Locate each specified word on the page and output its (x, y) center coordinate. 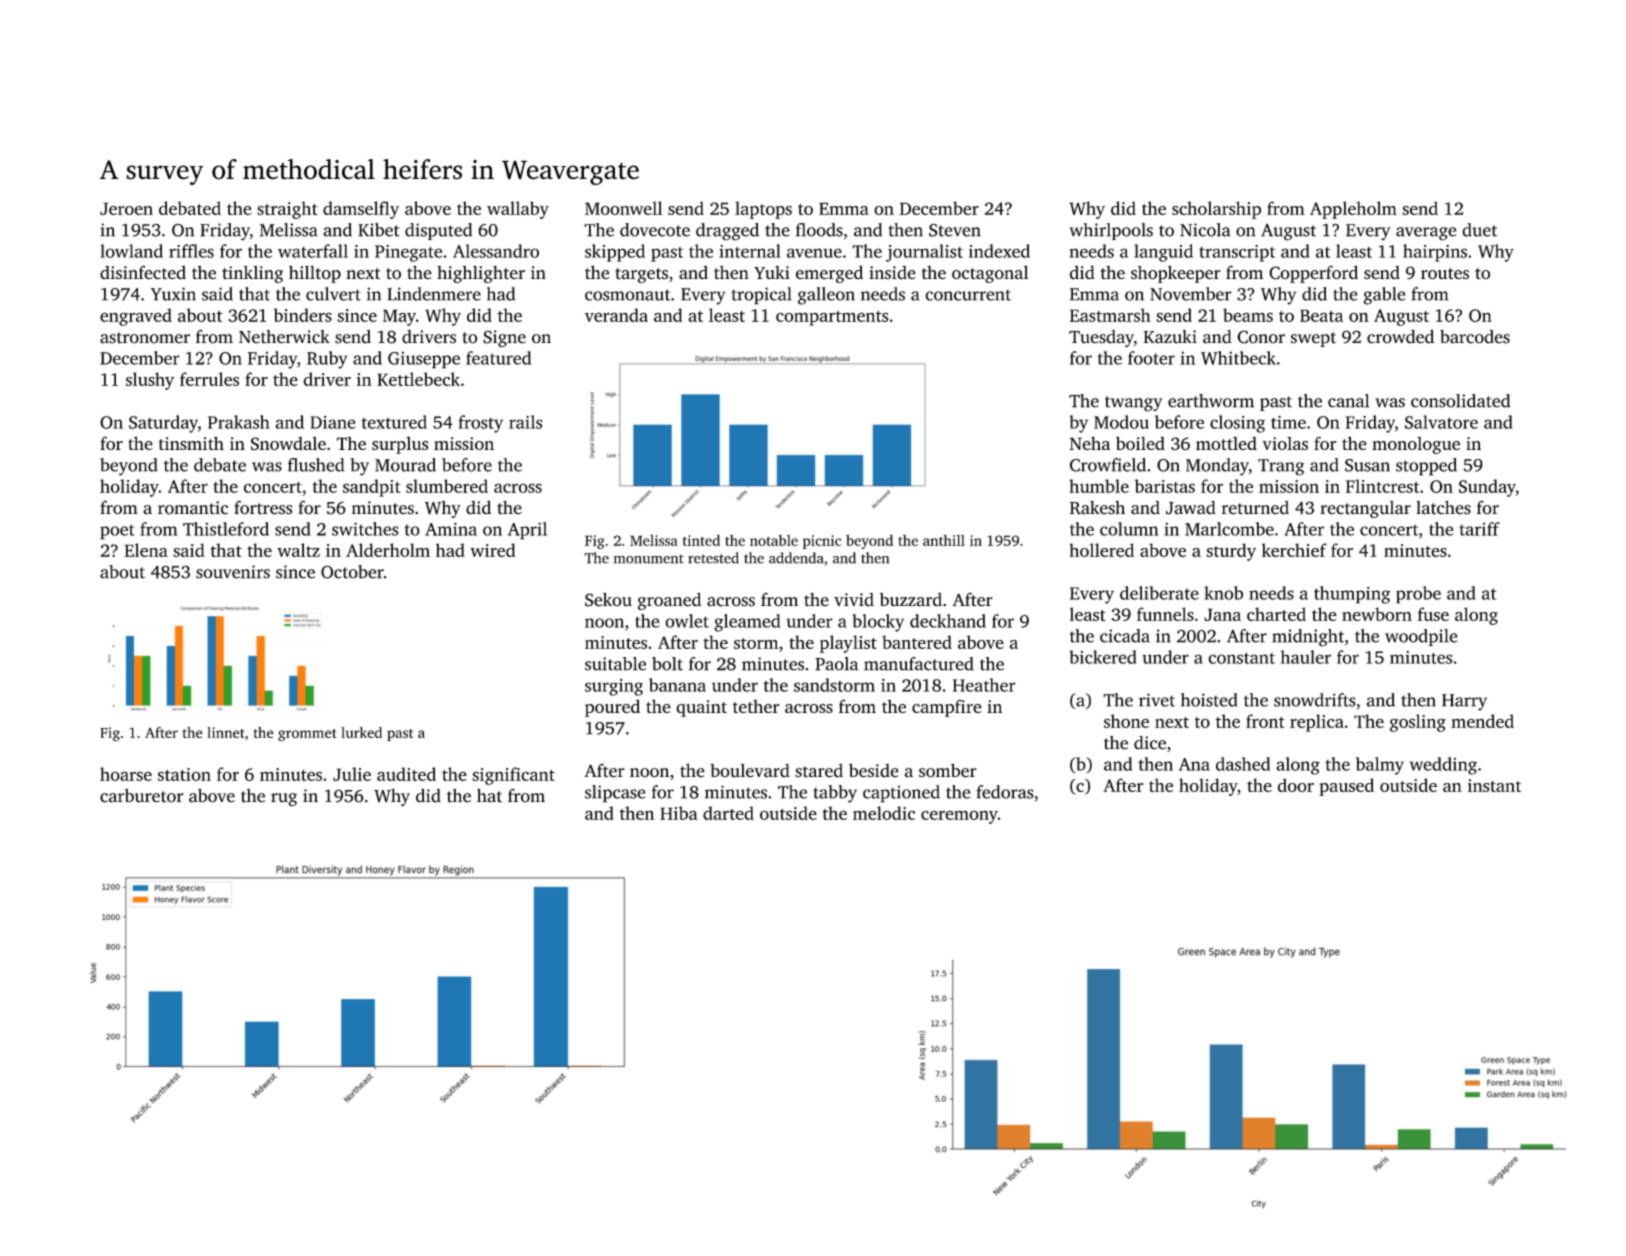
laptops (763, 210)
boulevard (750, 771)
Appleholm (1353, 210)
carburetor (142, 796)
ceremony (959, 817)
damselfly (361, 210)
